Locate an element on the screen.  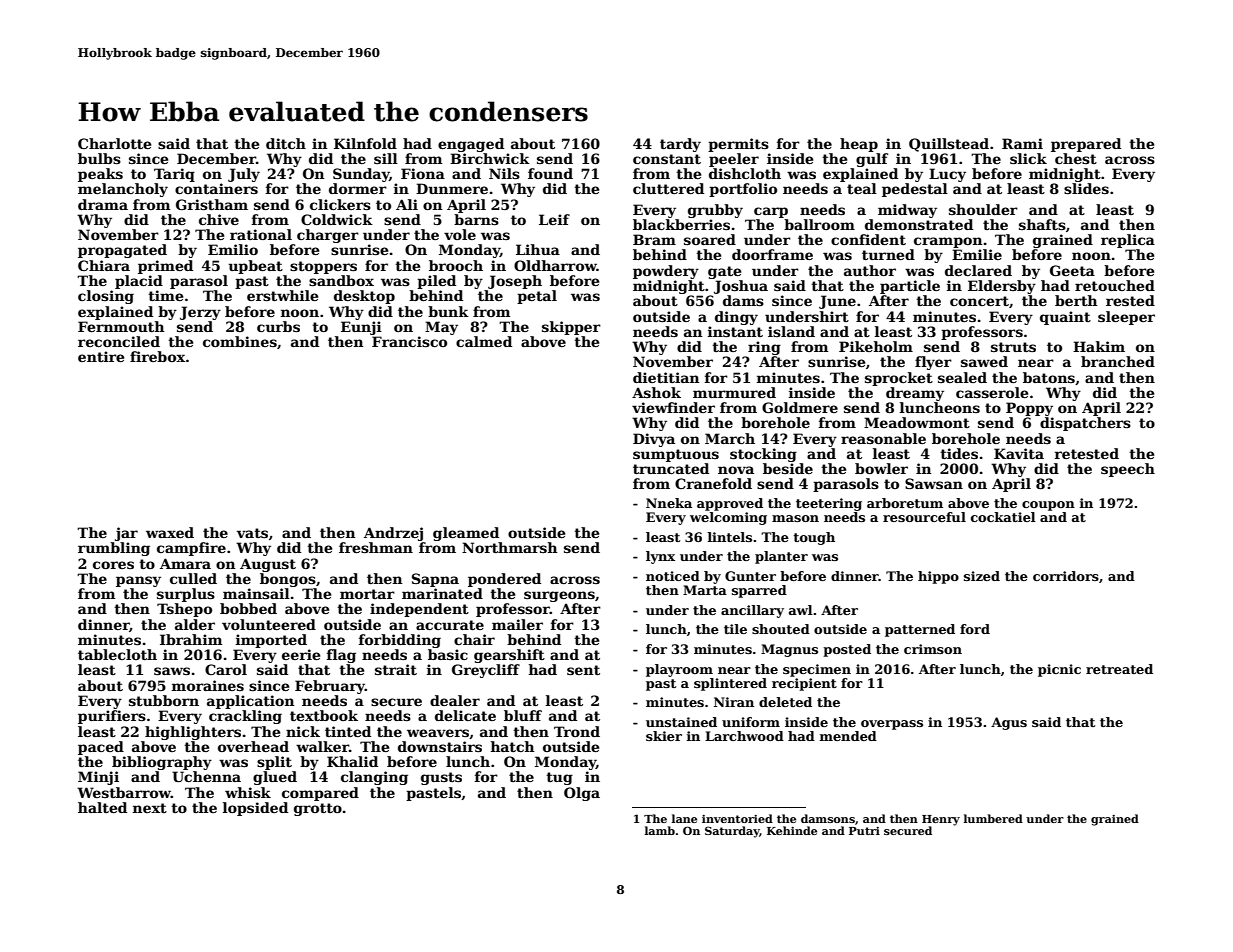
tough is located at coordinates (814, 538).
